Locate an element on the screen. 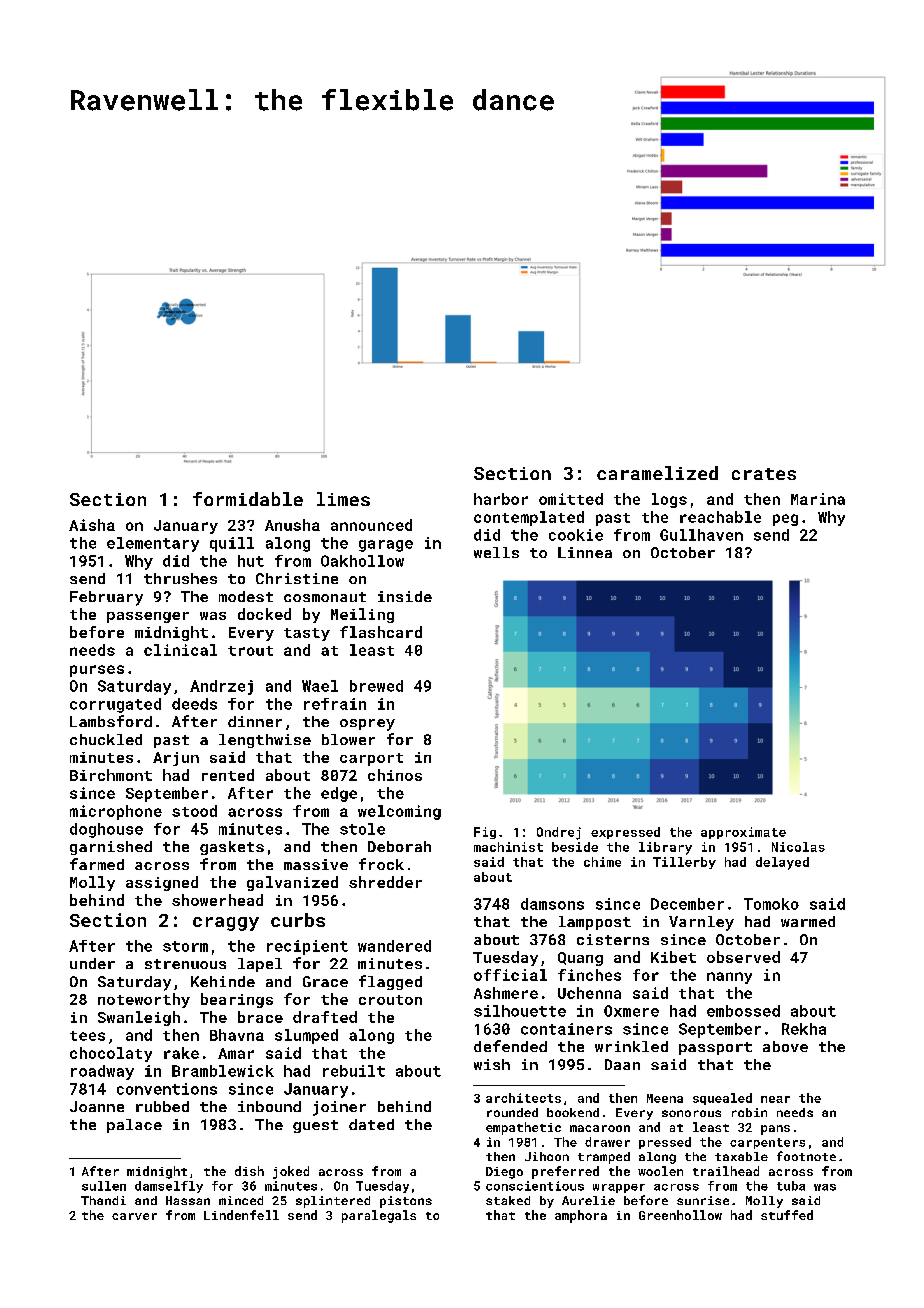  limes is located at coordinates (343, 499).
